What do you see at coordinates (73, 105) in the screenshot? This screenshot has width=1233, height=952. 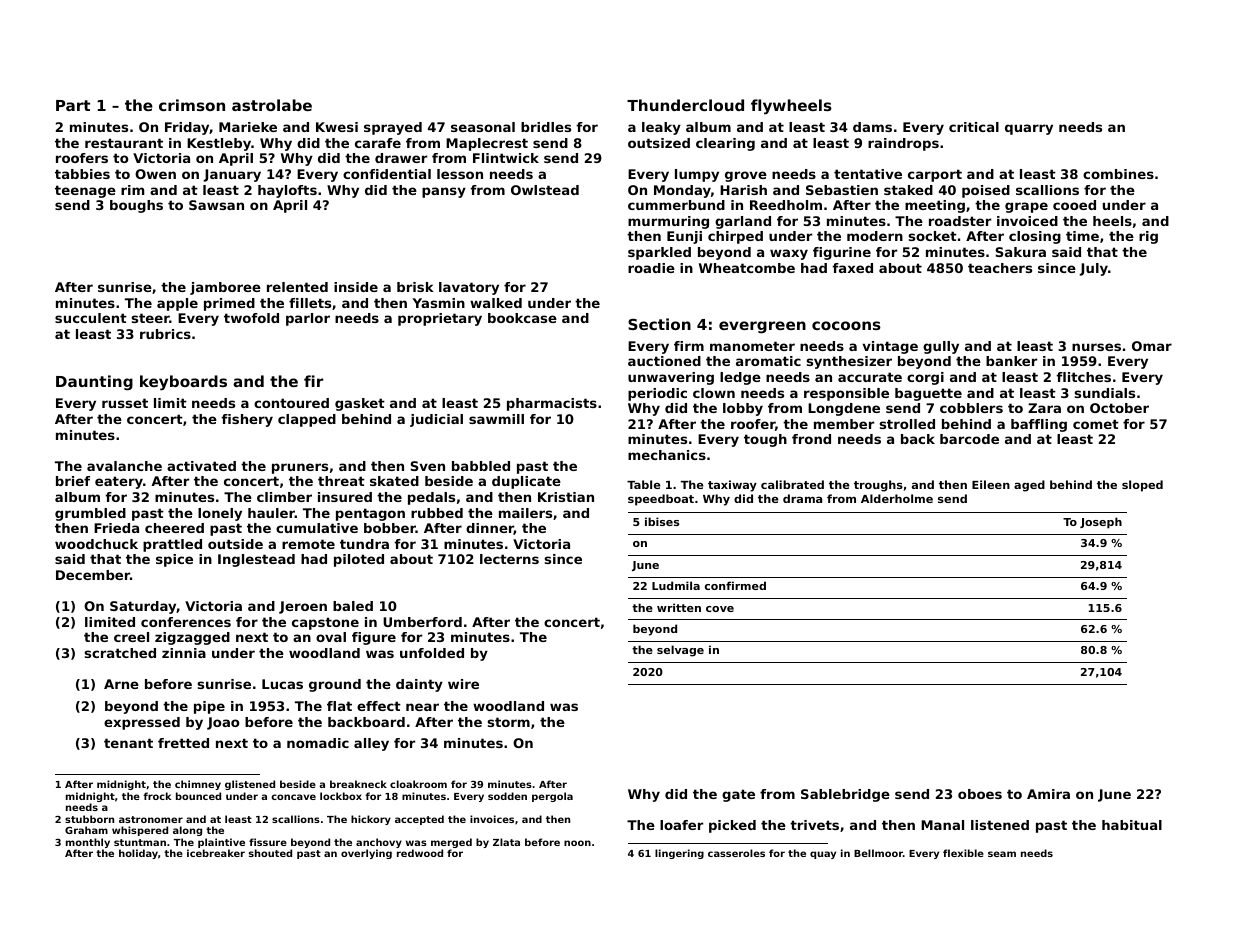 I see `Part` at bounding box center [73, 105].
